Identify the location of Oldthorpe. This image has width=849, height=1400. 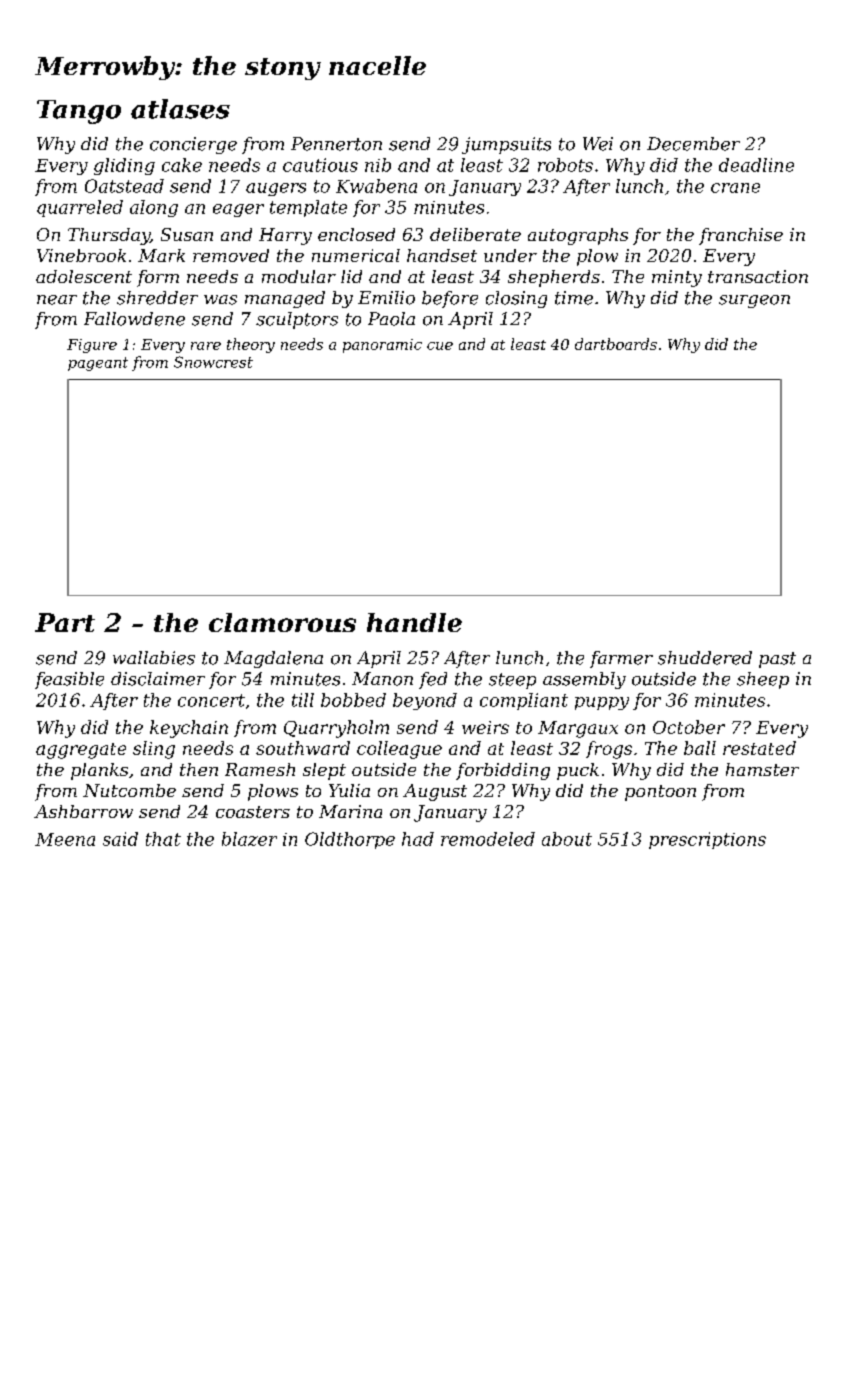
(350, 840).
